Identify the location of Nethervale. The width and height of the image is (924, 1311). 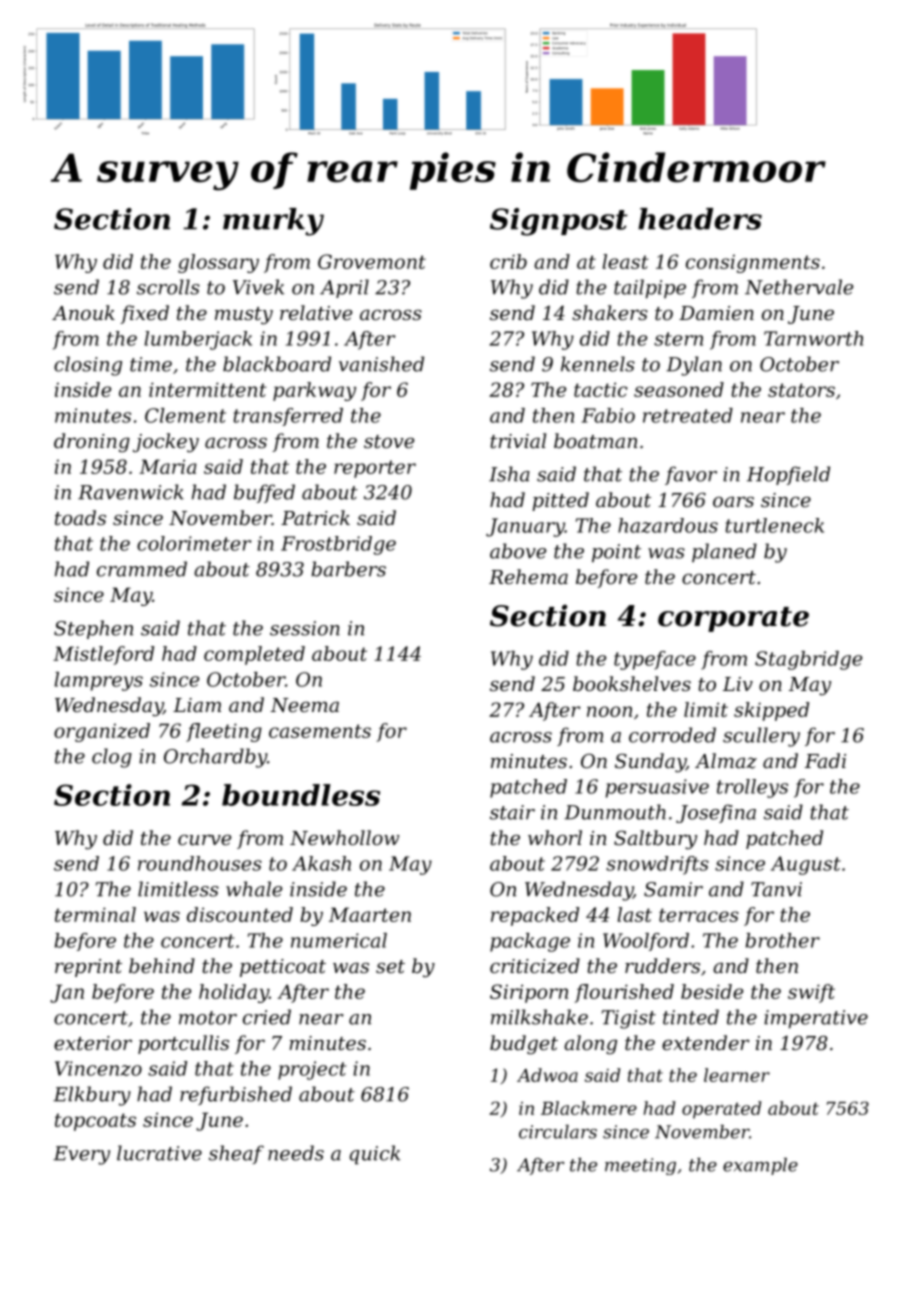
(799, 287).
